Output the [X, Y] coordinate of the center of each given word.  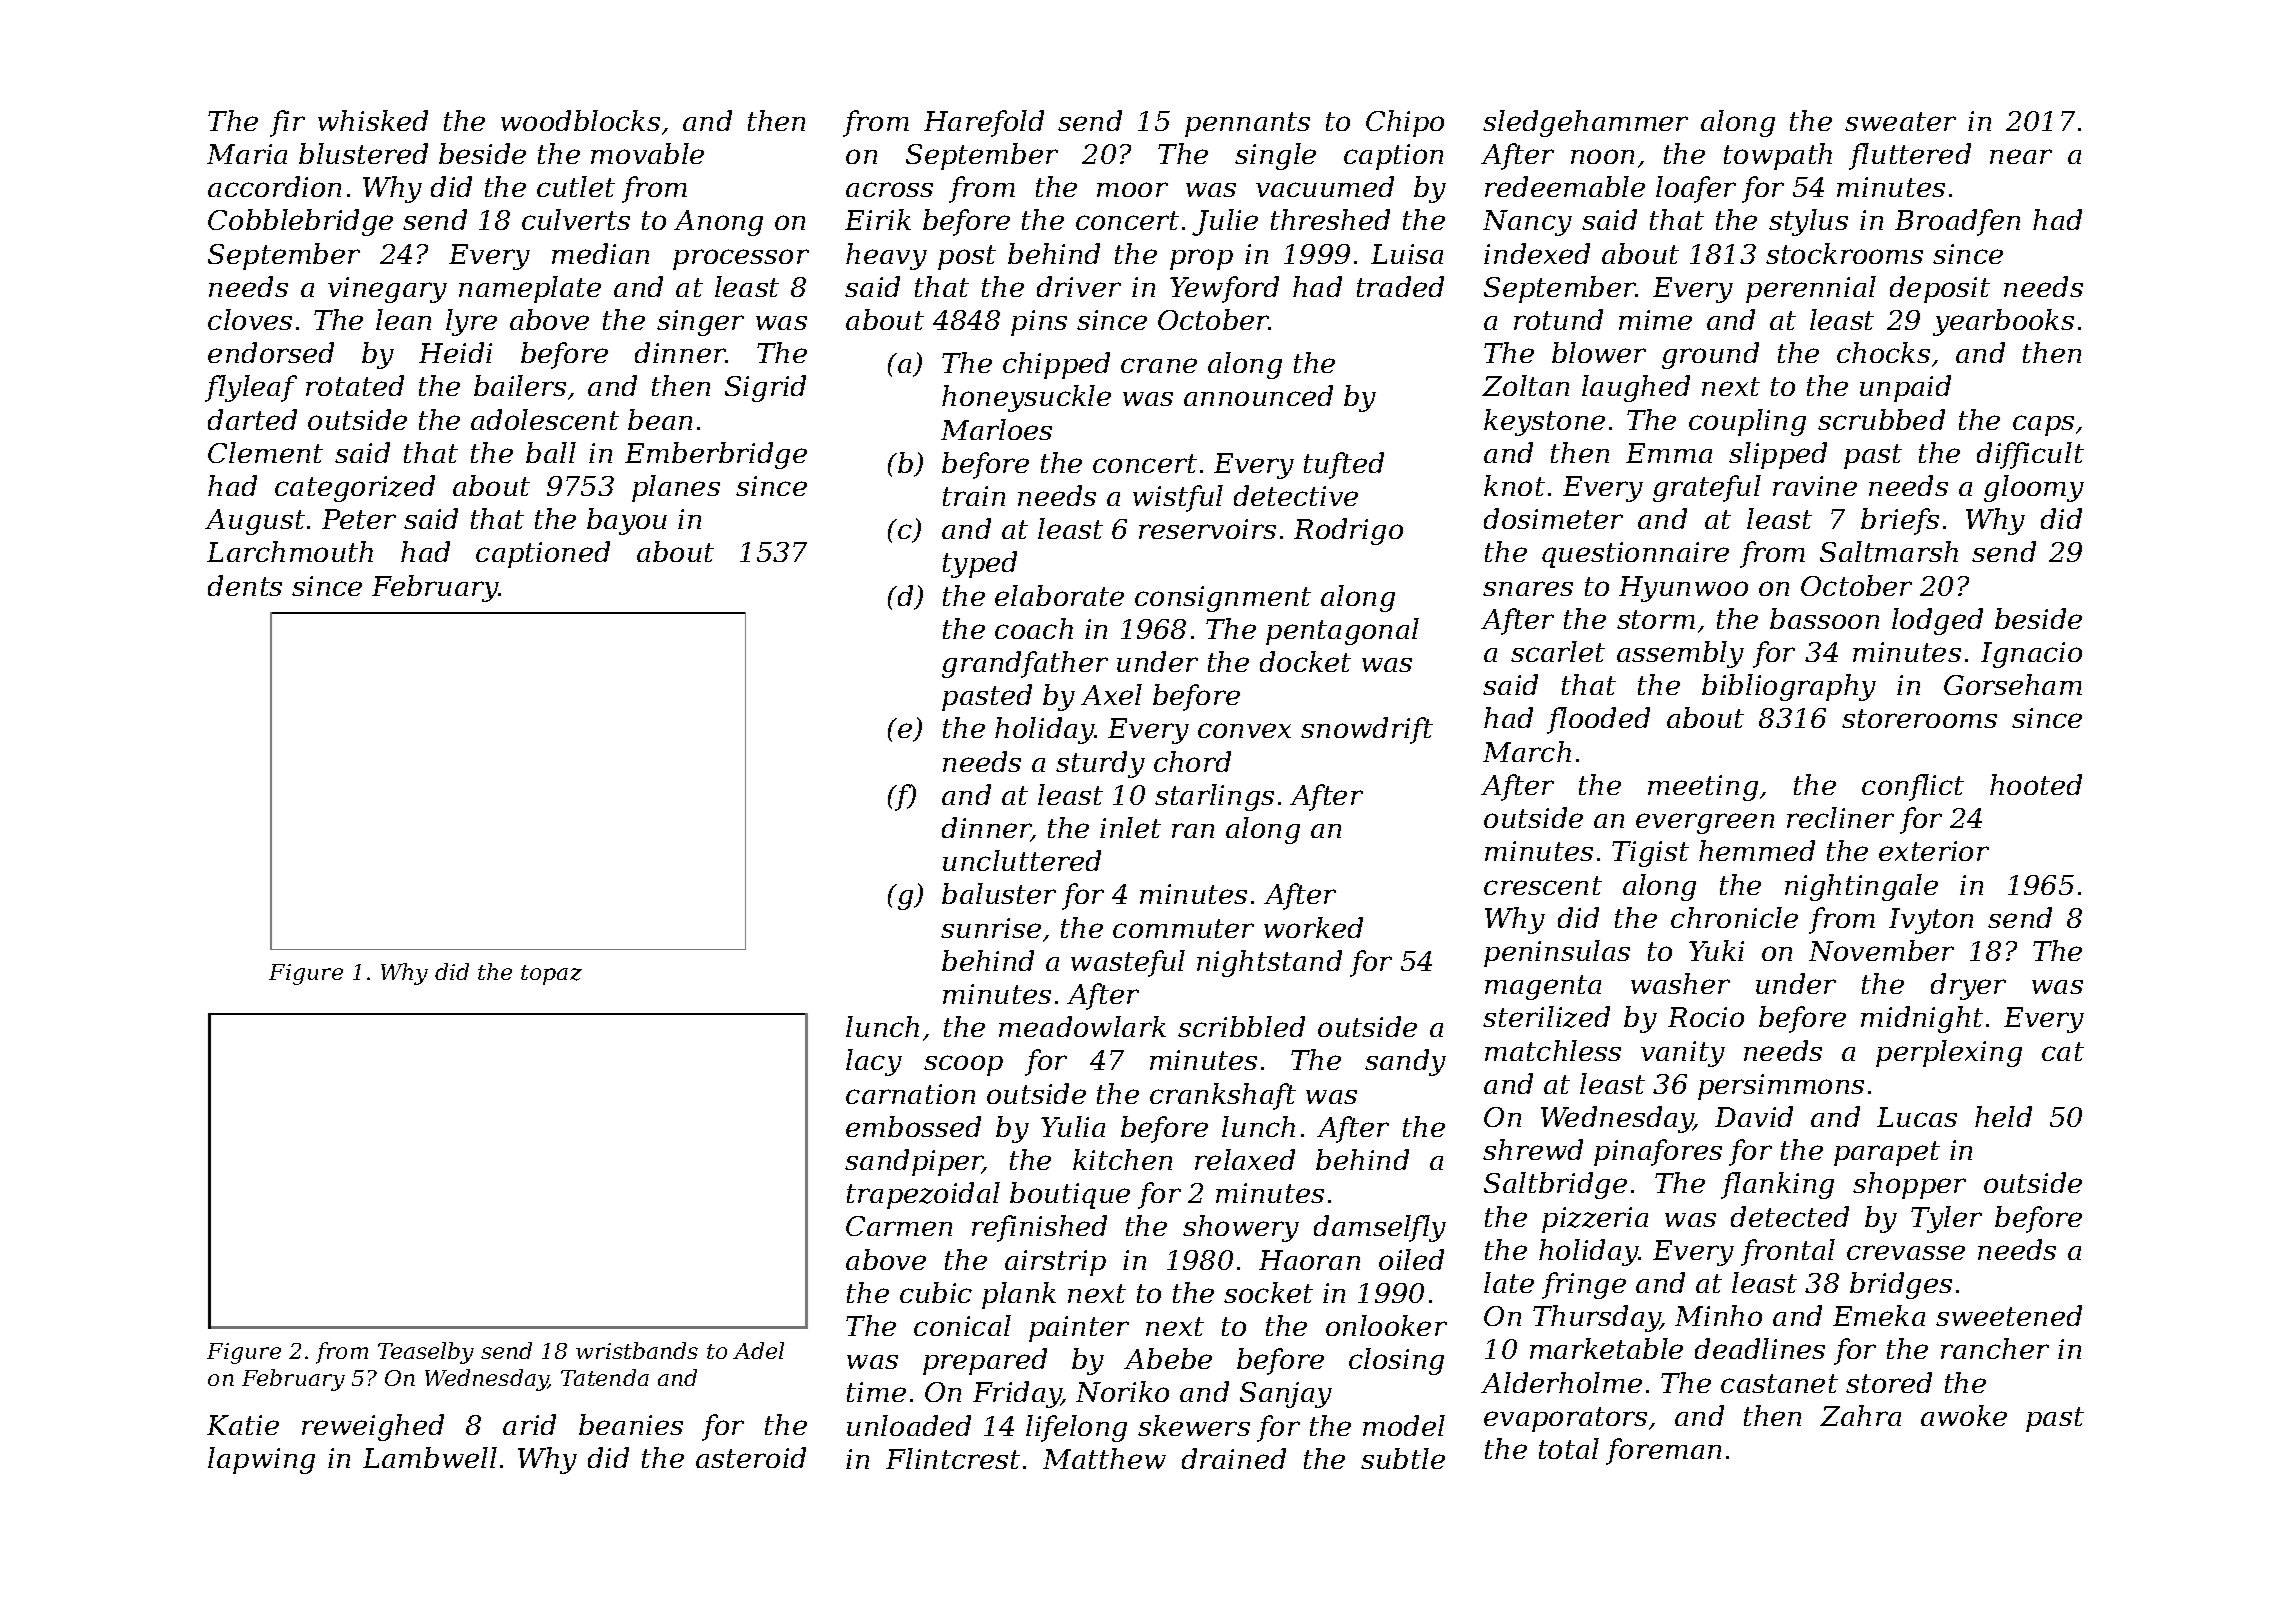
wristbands [637, 1350]
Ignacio [2031, 655]
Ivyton [1931, 921]
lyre [471, 322]
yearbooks [2003, 322]
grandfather [1025, 664]
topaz [551, 975]
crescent [1543, 885]
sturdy [1100, 764]
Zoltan [1525, 385]
